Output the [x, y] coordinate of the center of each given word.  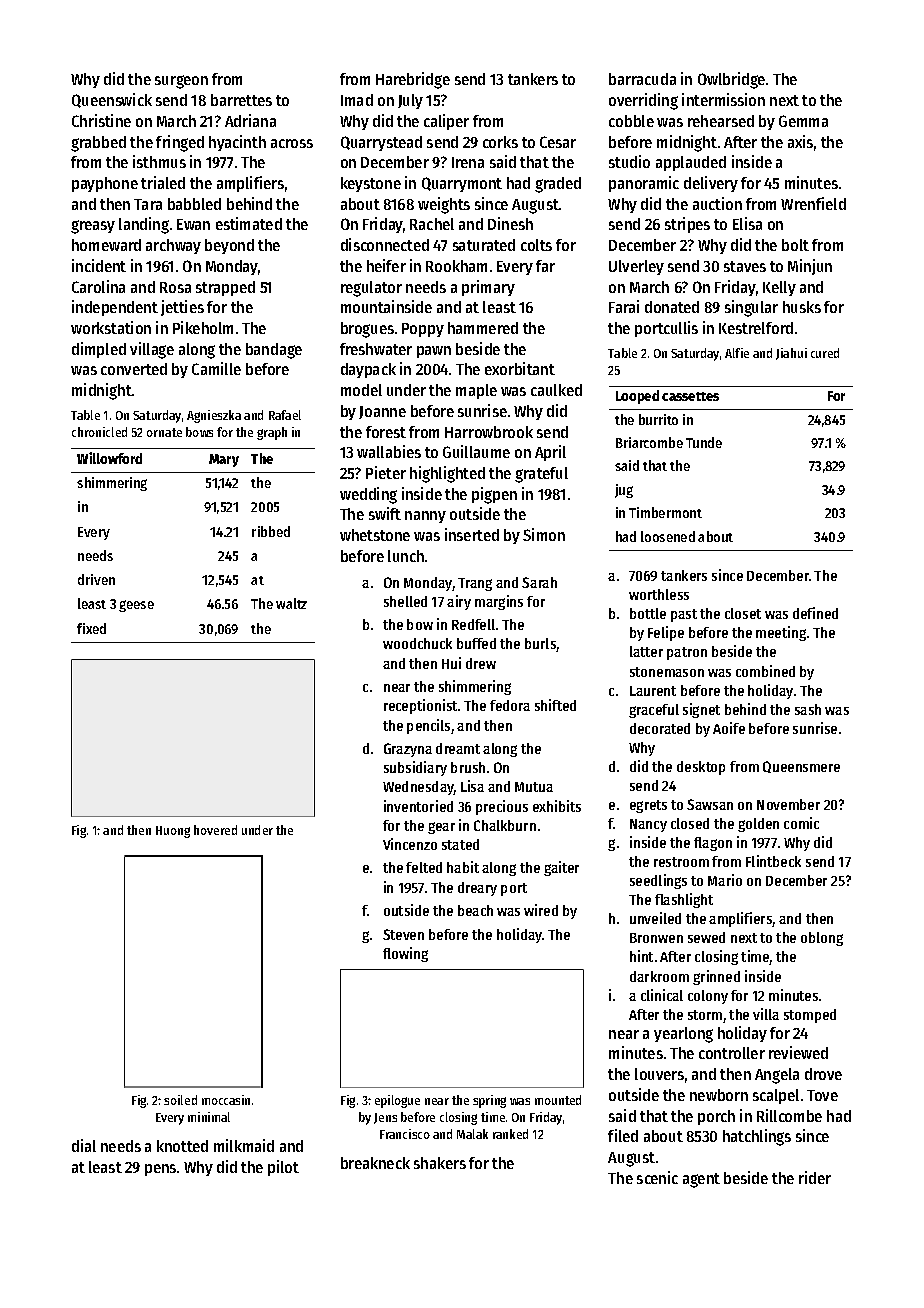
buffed [476, 643]
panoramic [644, 184]
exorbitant [520, 368]
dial [84, 1145]
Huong [173, 832]
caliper [446, 122]
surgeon [181, 82]
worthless [659, 594]
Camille [216, 368]
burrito [658, 419]
